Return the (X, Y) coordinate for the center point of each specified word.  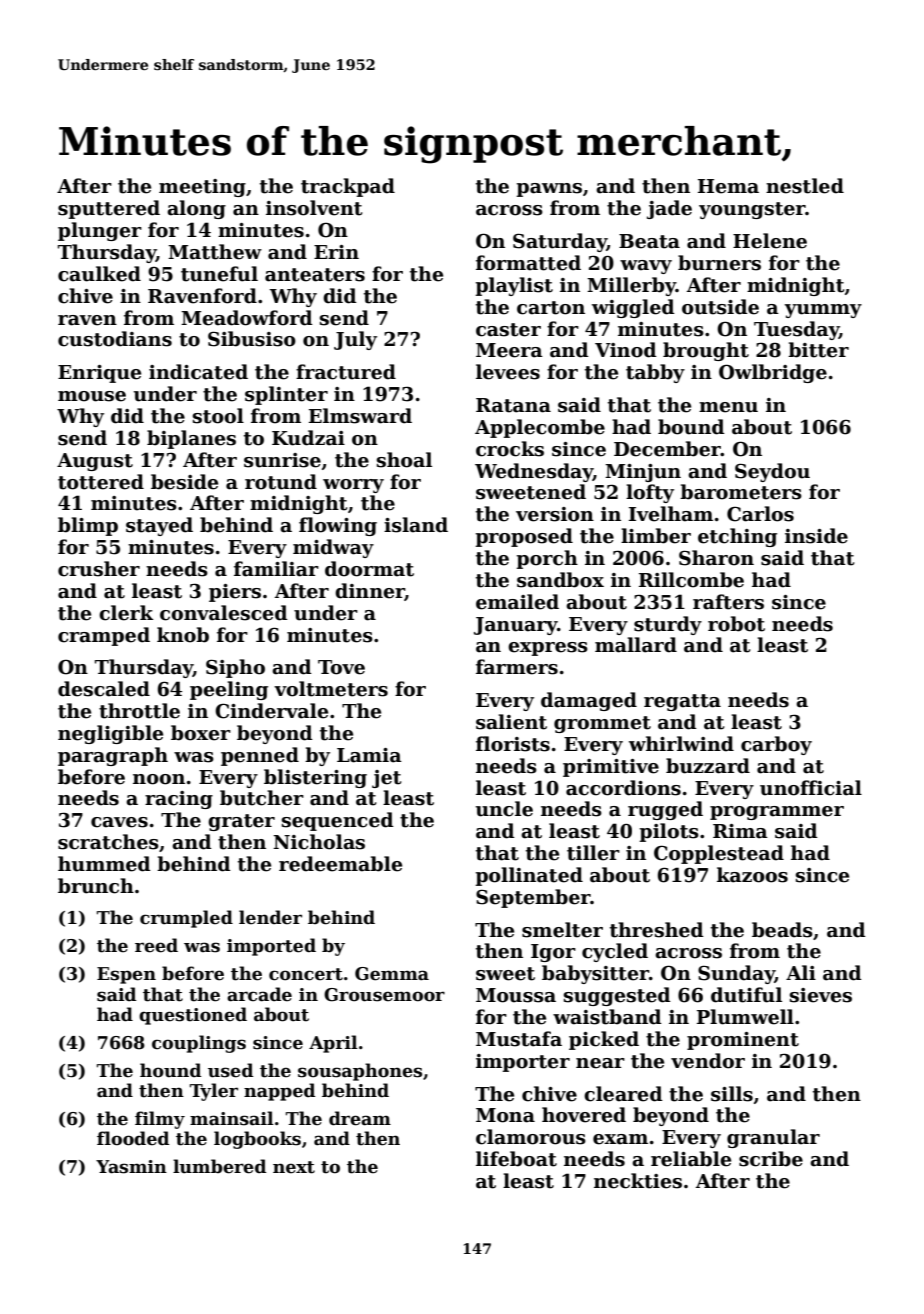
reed (156, 945)
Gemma (392, 974)
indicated (198, 372)
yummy (823, 311)
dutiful (746, 995)
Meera (509, 350)
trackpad (348, 187)
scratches (108, 842)
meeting (202, 188)
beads (782, 930)
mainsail (232, 1118)
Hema (728, 186)
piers (235, 593)
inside (816, 536)
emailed (517, 602)
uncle (504, 809)
